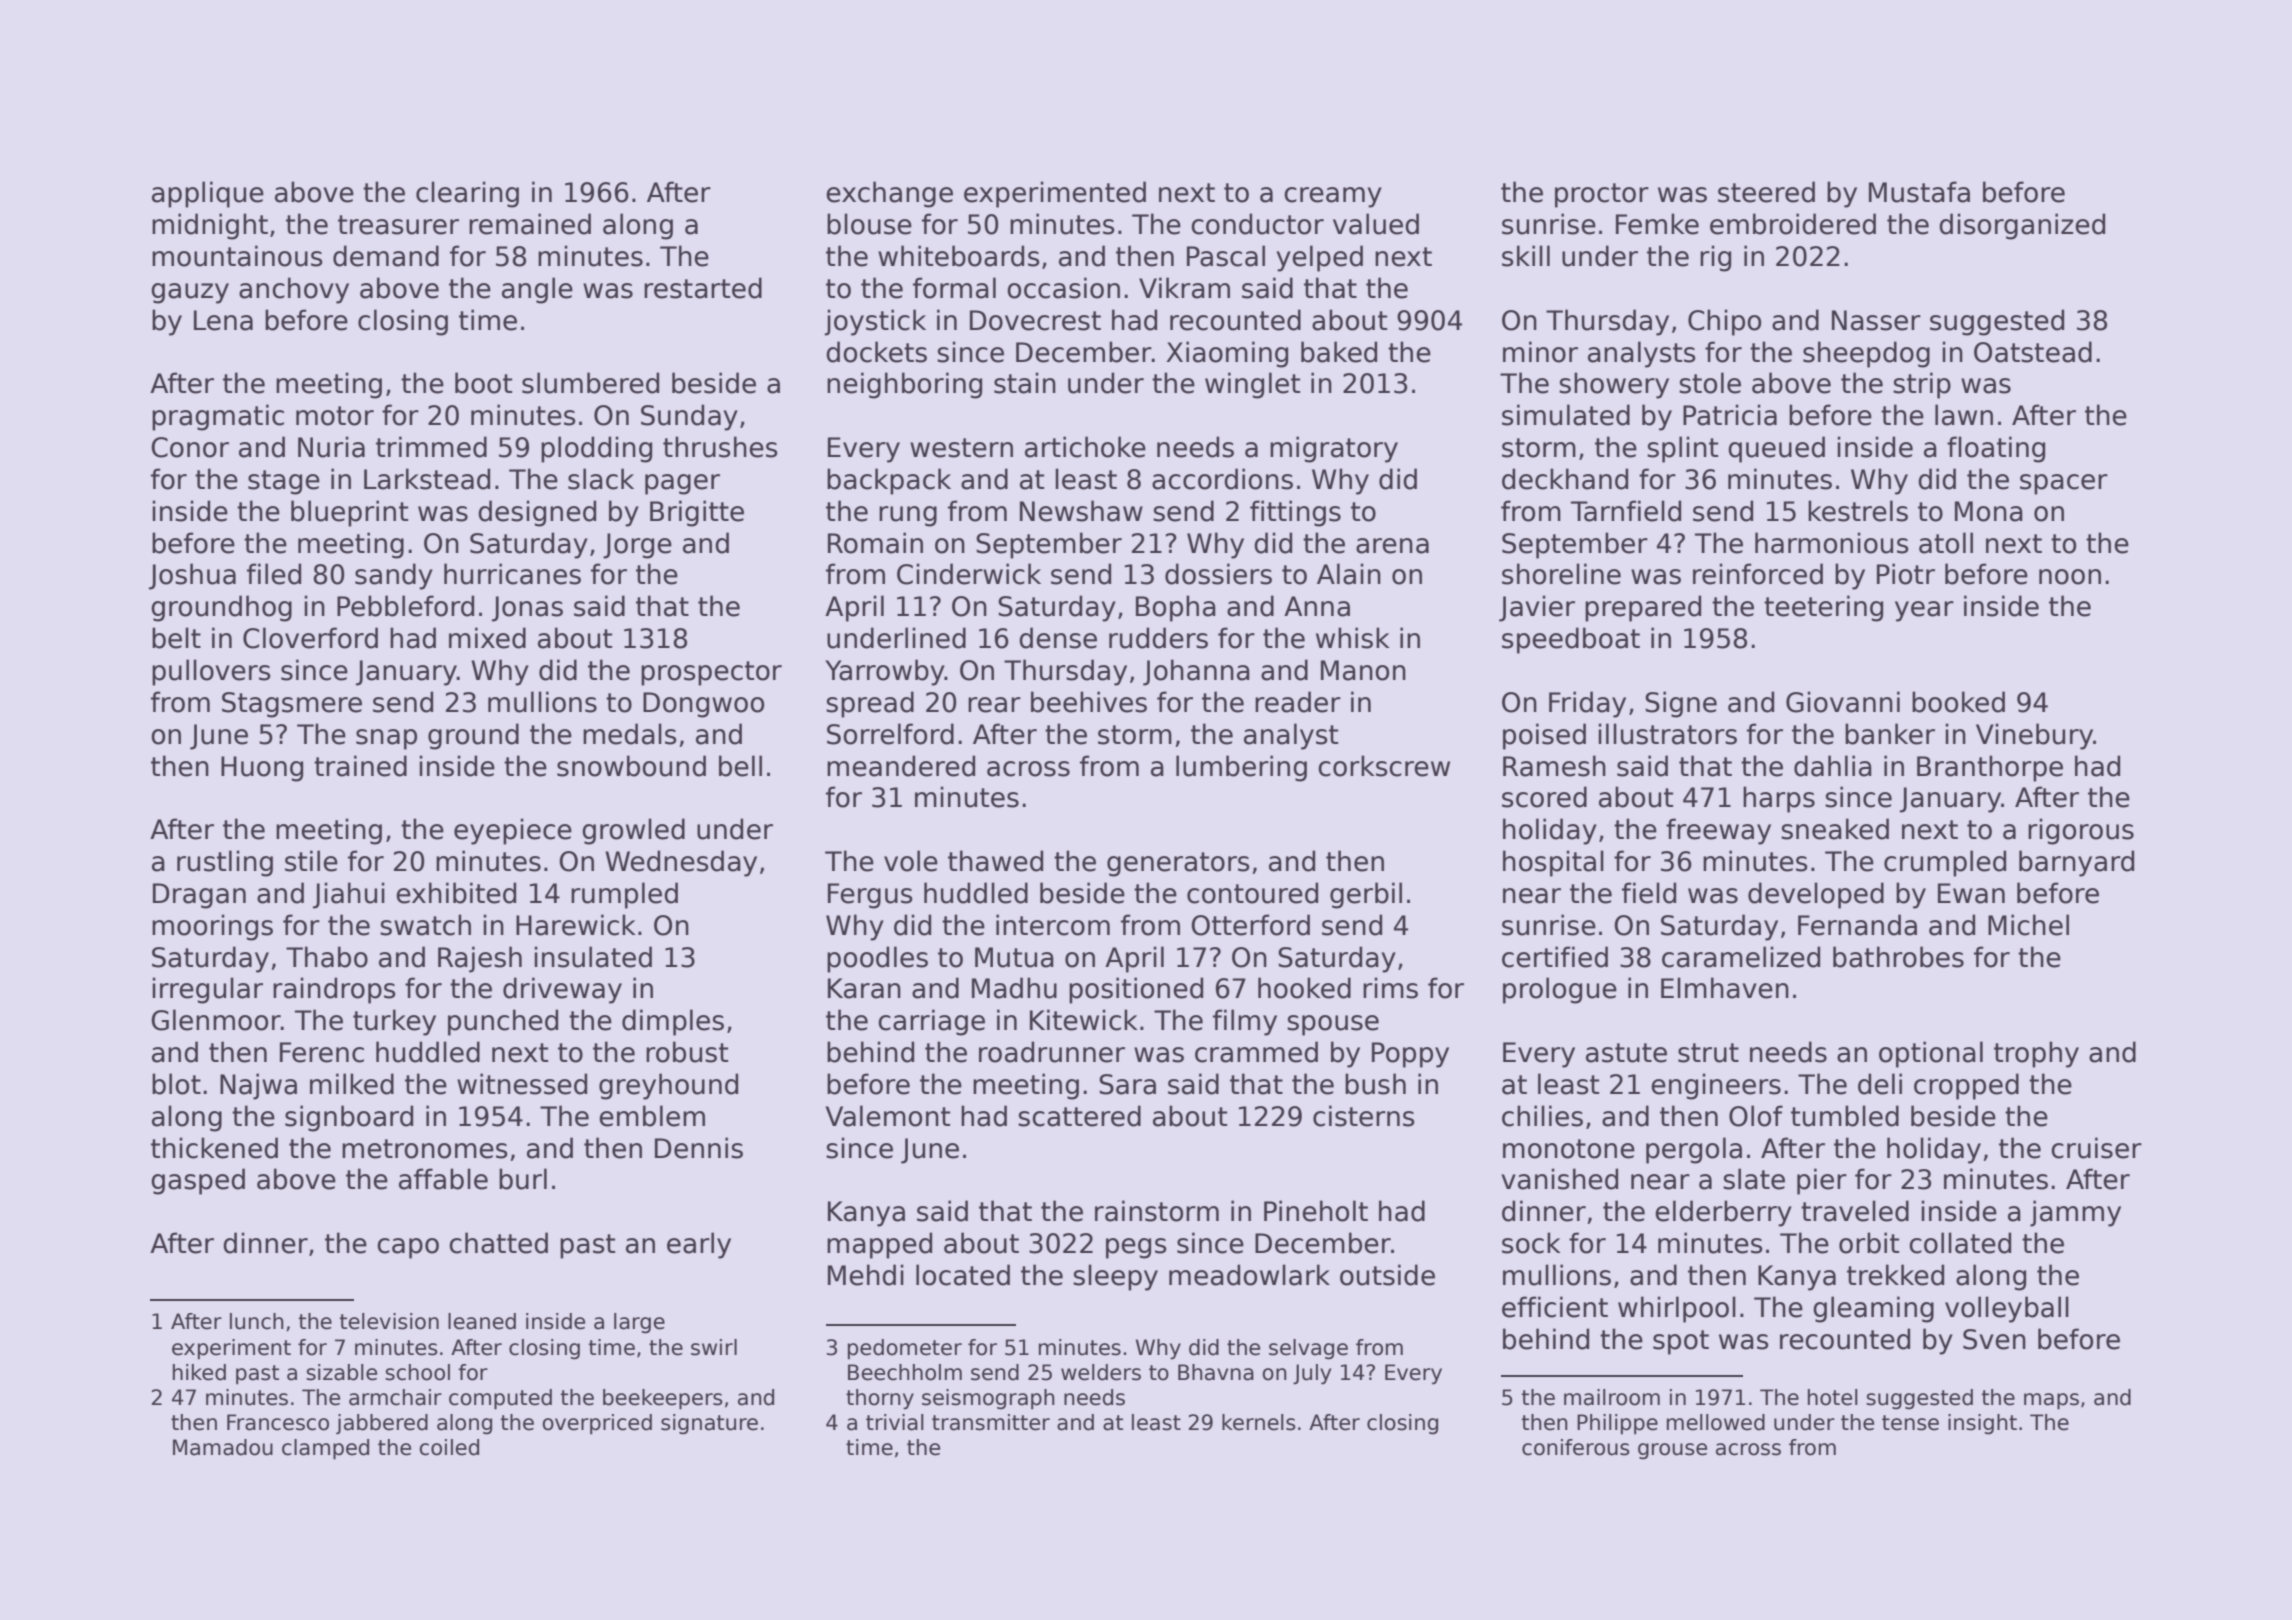  What do you see at coordinates (223, 1447) in the screenshot?
I see `Mamadou` at bounding box center [223, 1447].
